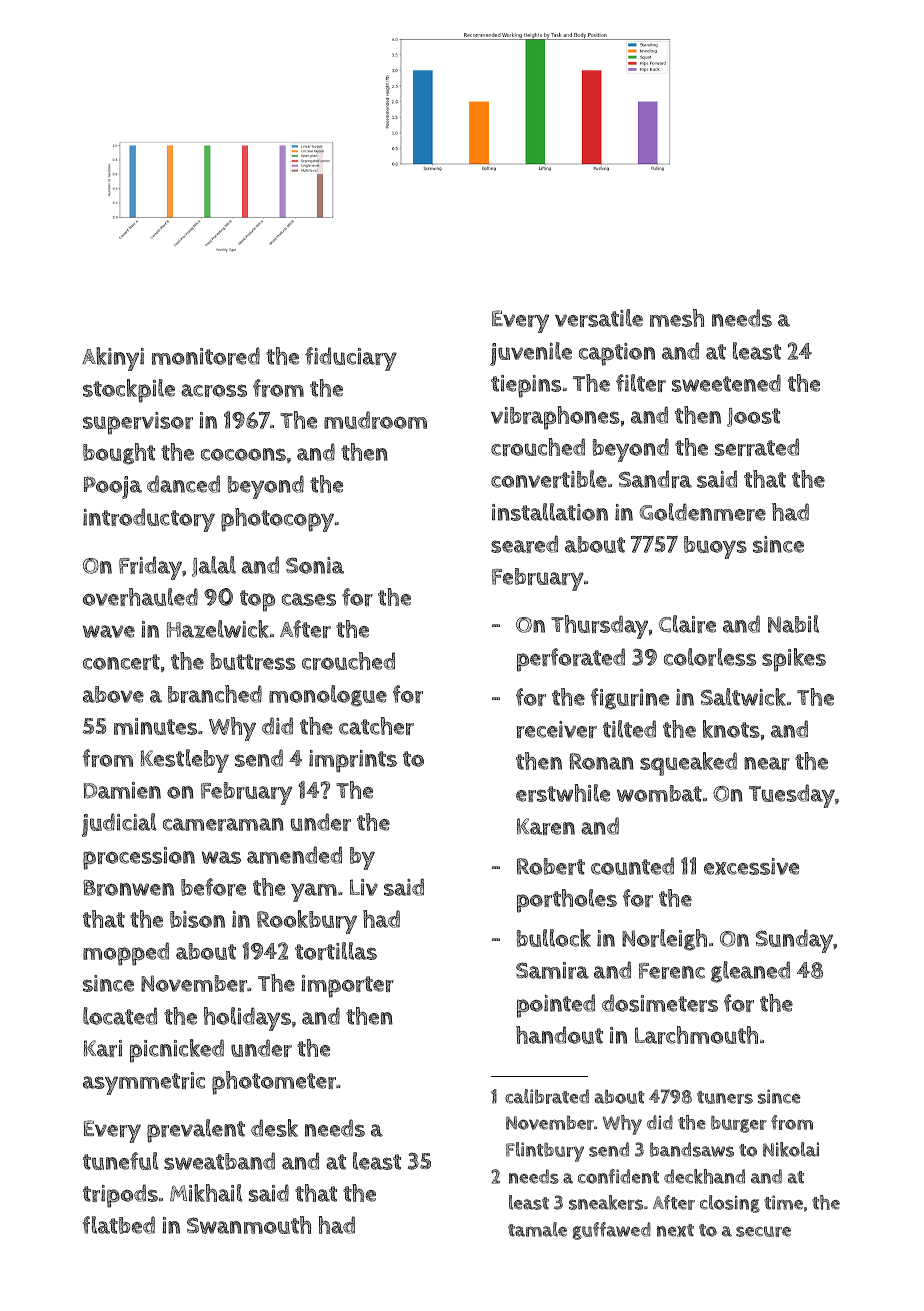 The height and width of the page is (1311, 924). What do you see at coordinates (632, 866) in the page?
I see `counted` at bounding box center [632, 866].
